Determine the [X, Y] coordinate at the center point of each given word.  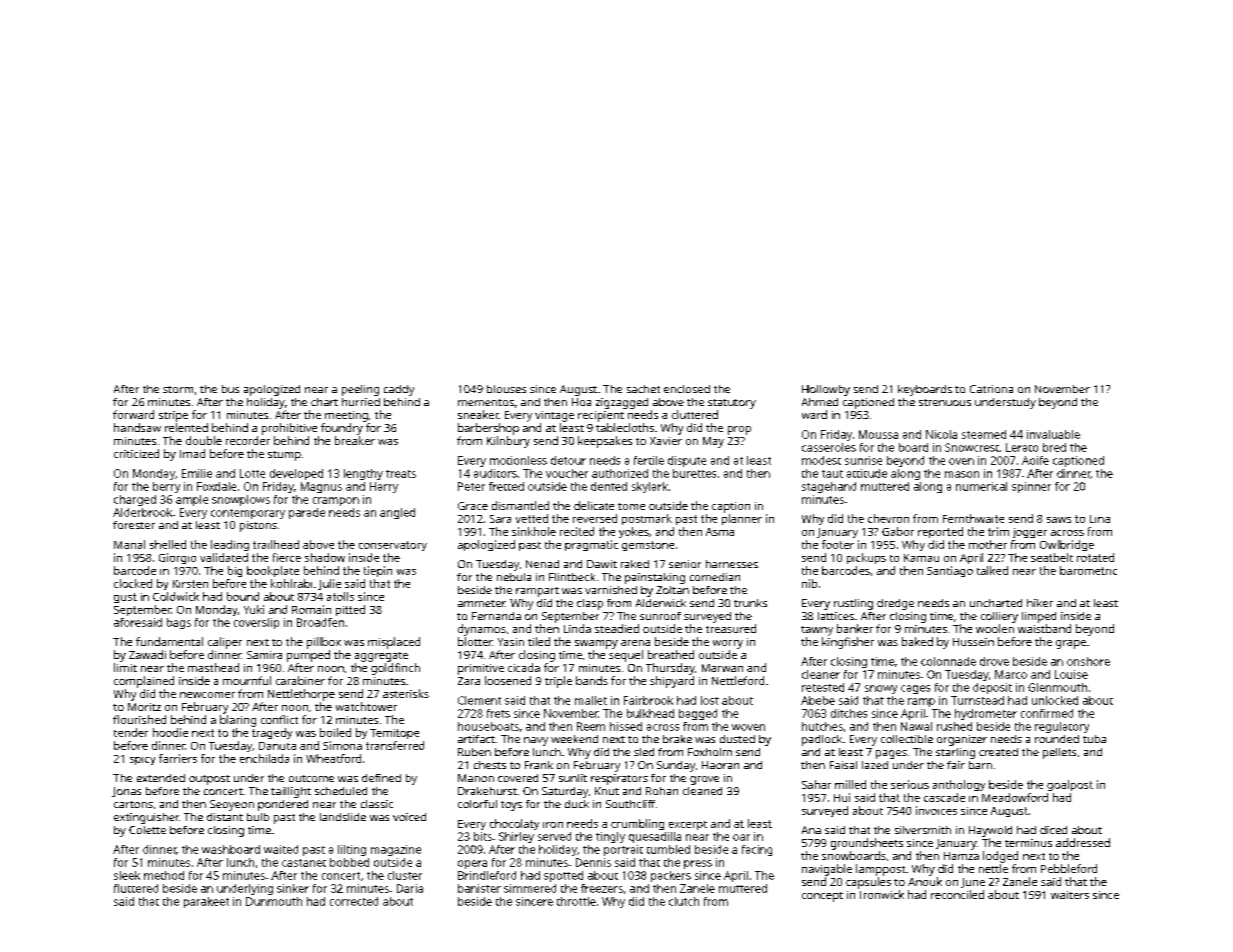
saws [1059, 520]
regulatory [1062, 727]
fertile [649, 460]
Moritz [144, 707]
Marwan [722, 668]
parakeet [206, 902]
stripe [173, 416]
